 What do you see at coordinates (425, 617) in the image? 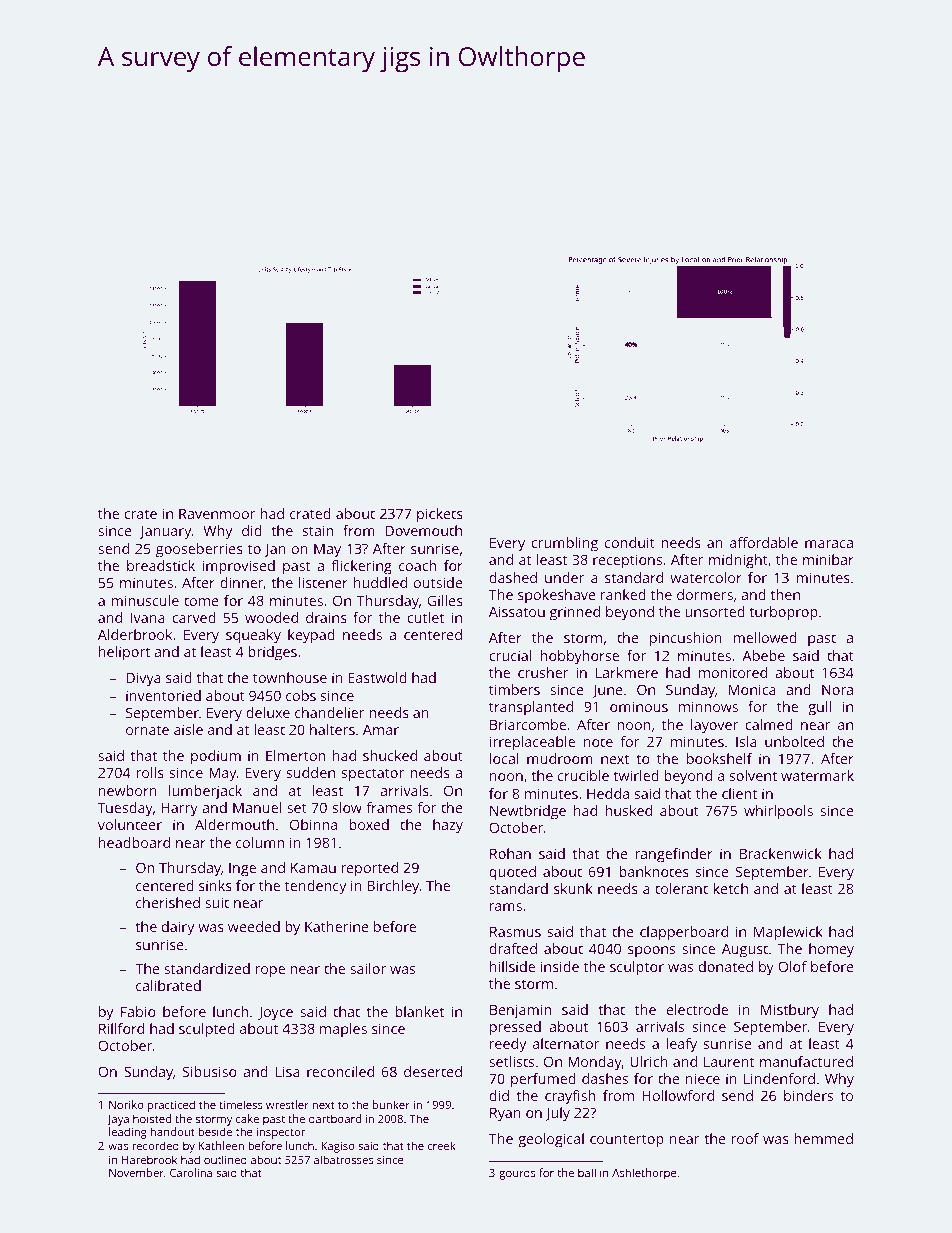
I see `cutlet` at bounding box center [425, 617].
